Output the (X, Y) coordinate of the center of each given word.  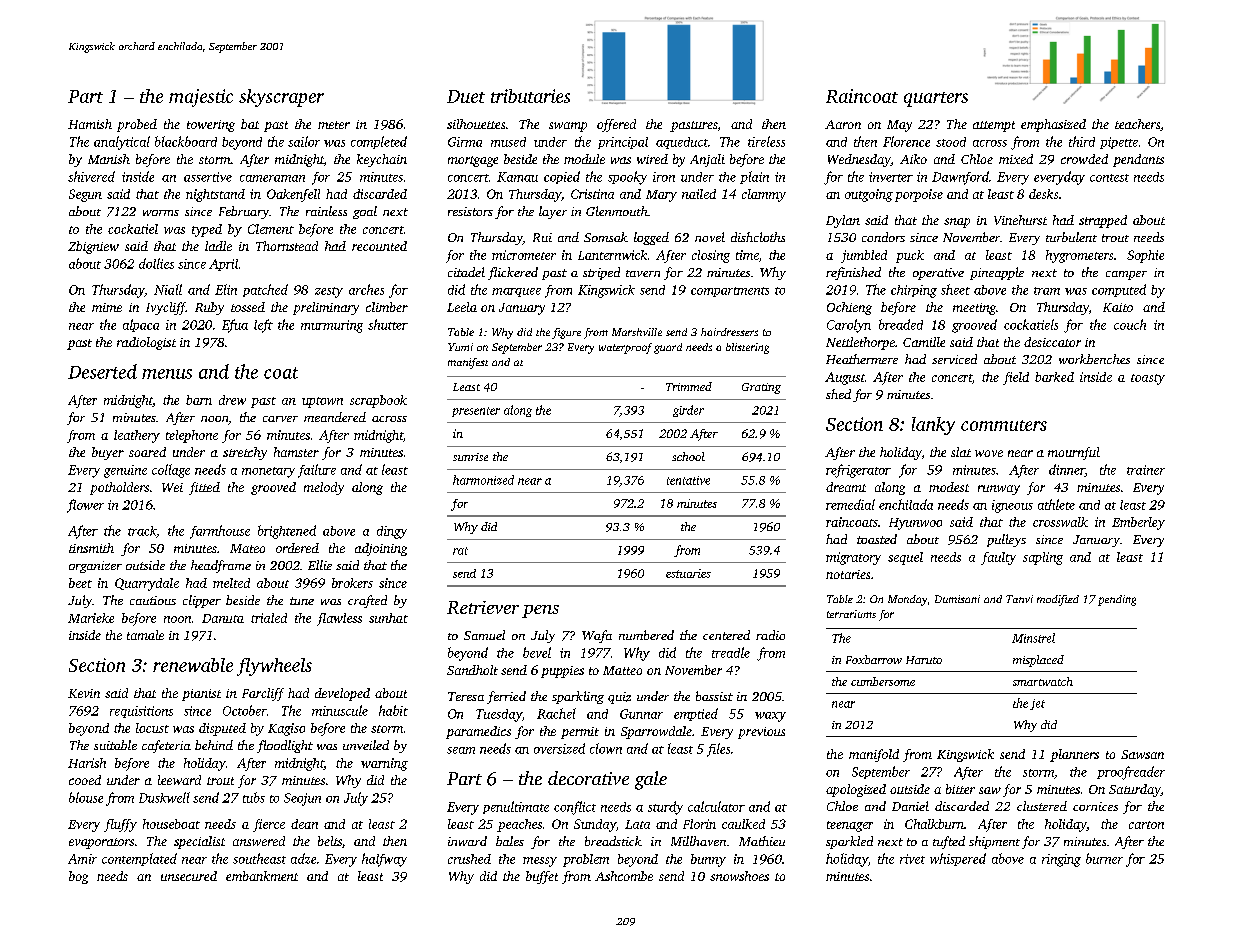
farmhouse (220, 532)
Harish (87, 763)
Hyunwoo (915, 524)
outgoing (869, 195)
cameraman (272, 178)
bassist (714, 696)
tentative (688, 480)
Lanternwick (612, 255)
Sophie (1145, 256)
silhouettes (476, 124)
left (263, 326)
